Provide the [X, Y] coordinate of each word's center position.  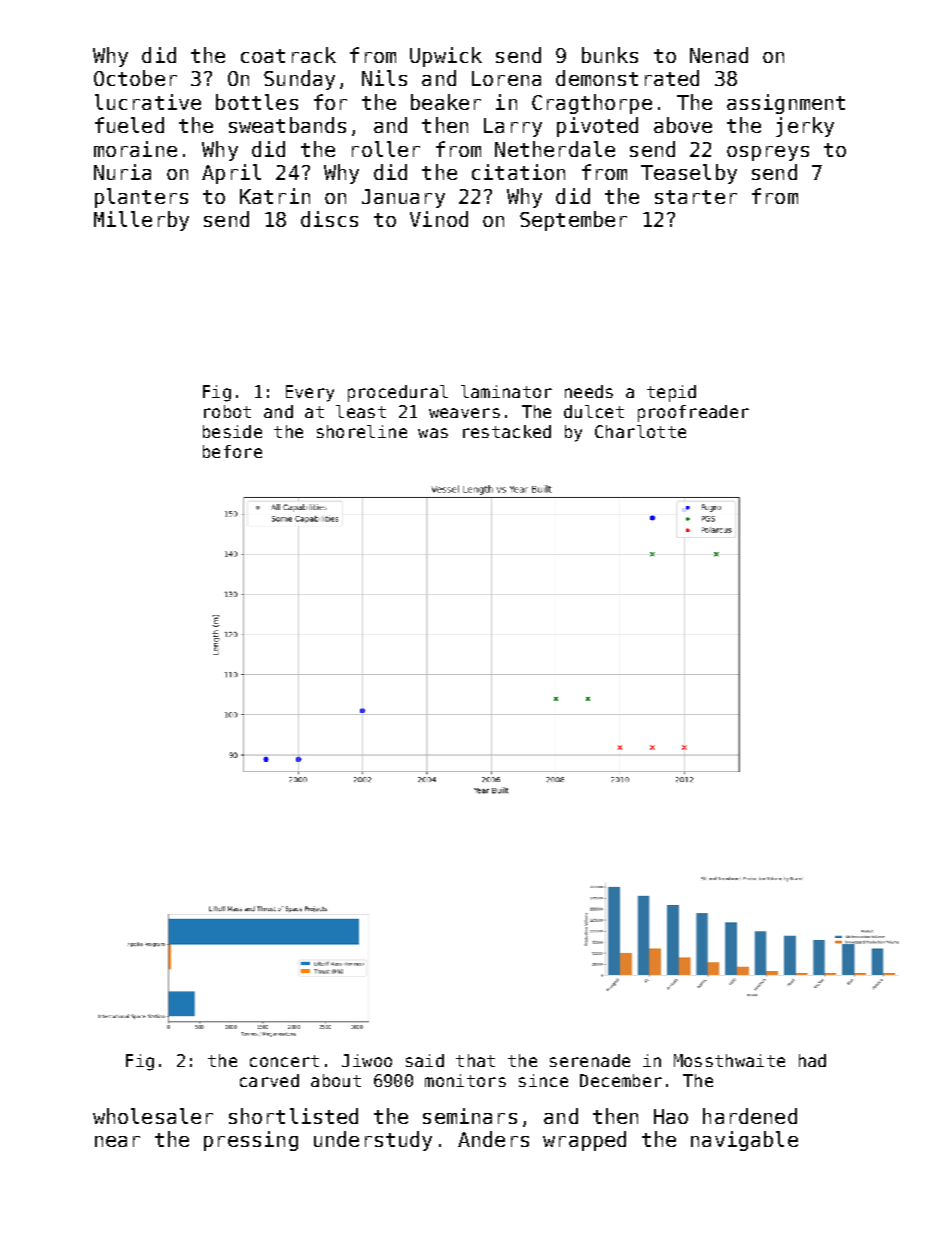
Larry [513, 127]
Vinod [439, 219]
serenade [590, 1060]
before [232, 451]
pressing [251, 1141]
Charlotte [640, 431]
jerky [805, 127]
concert [284, 1061]
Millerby [141, 221]
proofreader [693, 413]
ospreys [768, 153]
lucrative [148, 102]
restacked [507, 431]
